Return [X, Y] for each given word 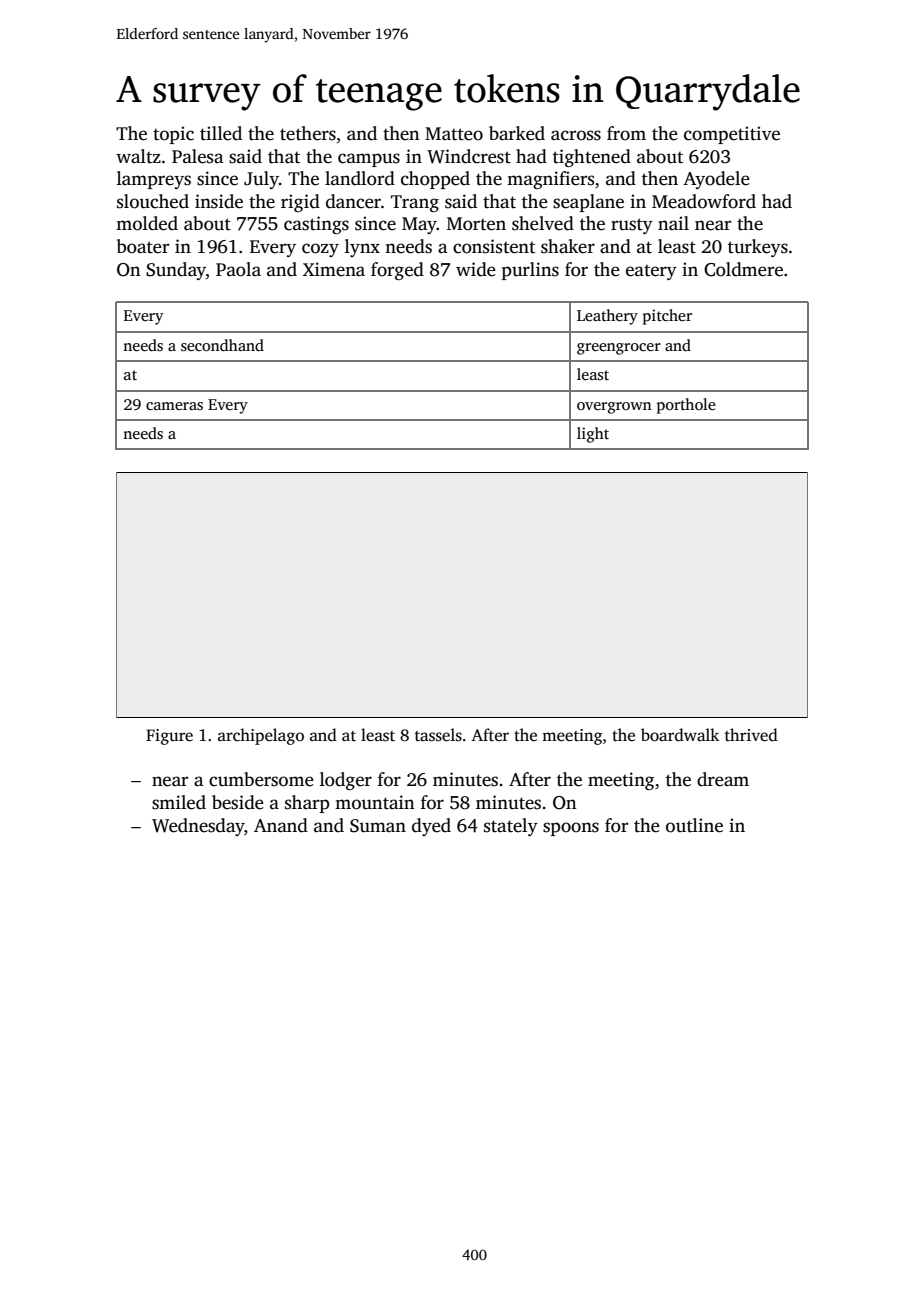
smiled [179, 802]
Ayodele [716, 180]
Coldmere [743, 269]
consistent [494, 246]
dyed [431, 827]
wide [476, 269]
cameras [174, 406]
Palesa [198, 156]
